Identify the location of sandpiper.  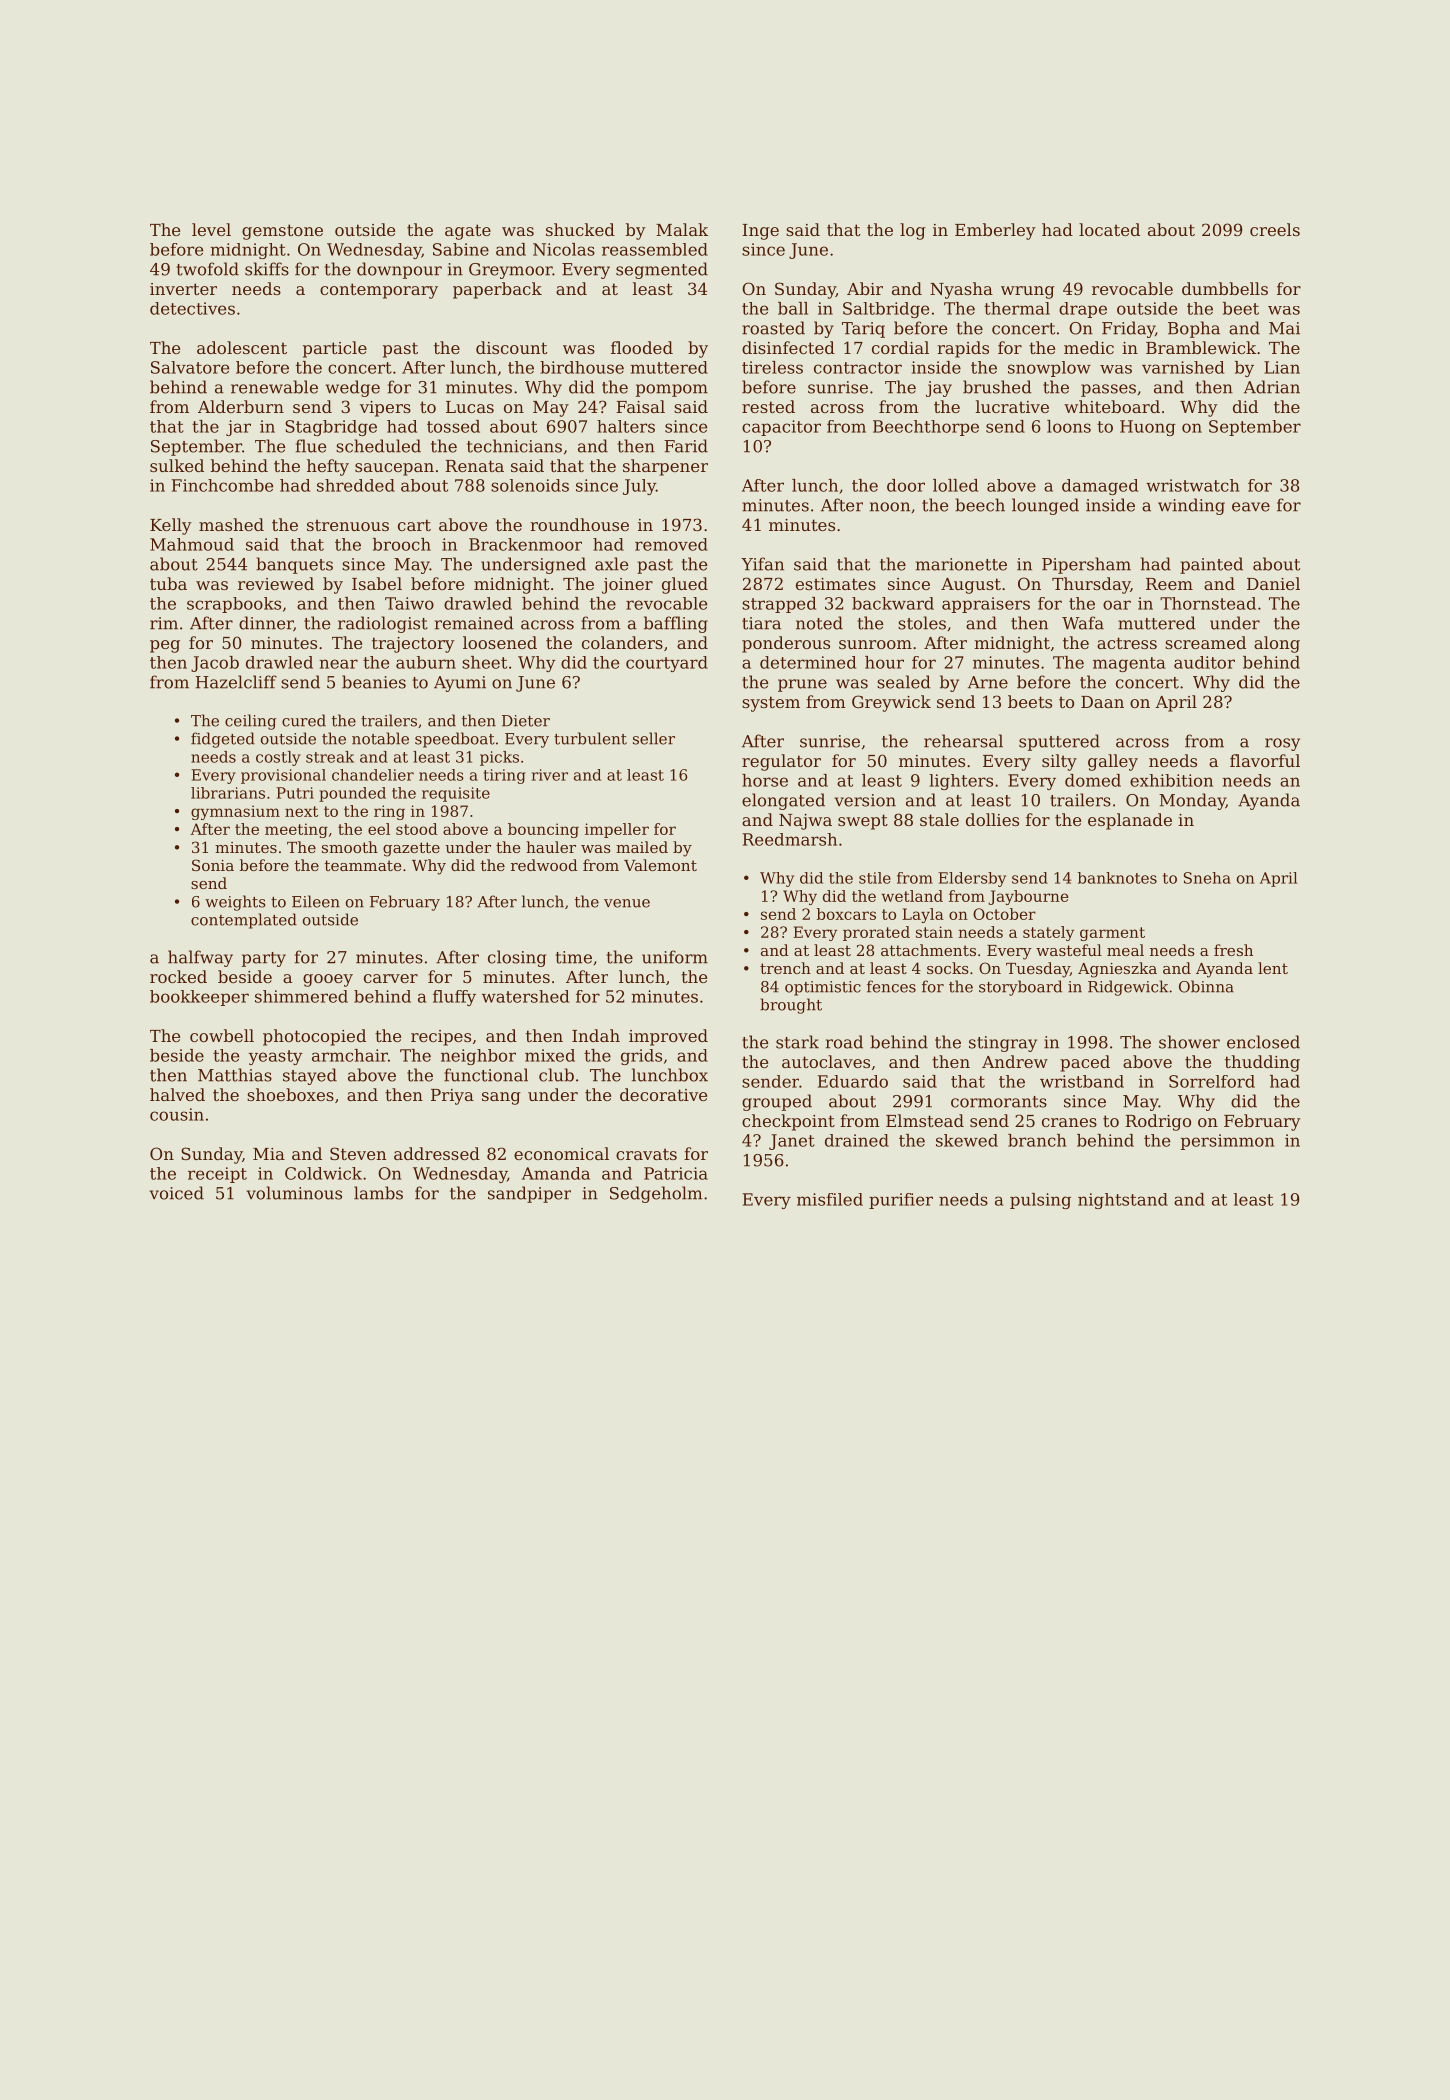
(529, 1194).
